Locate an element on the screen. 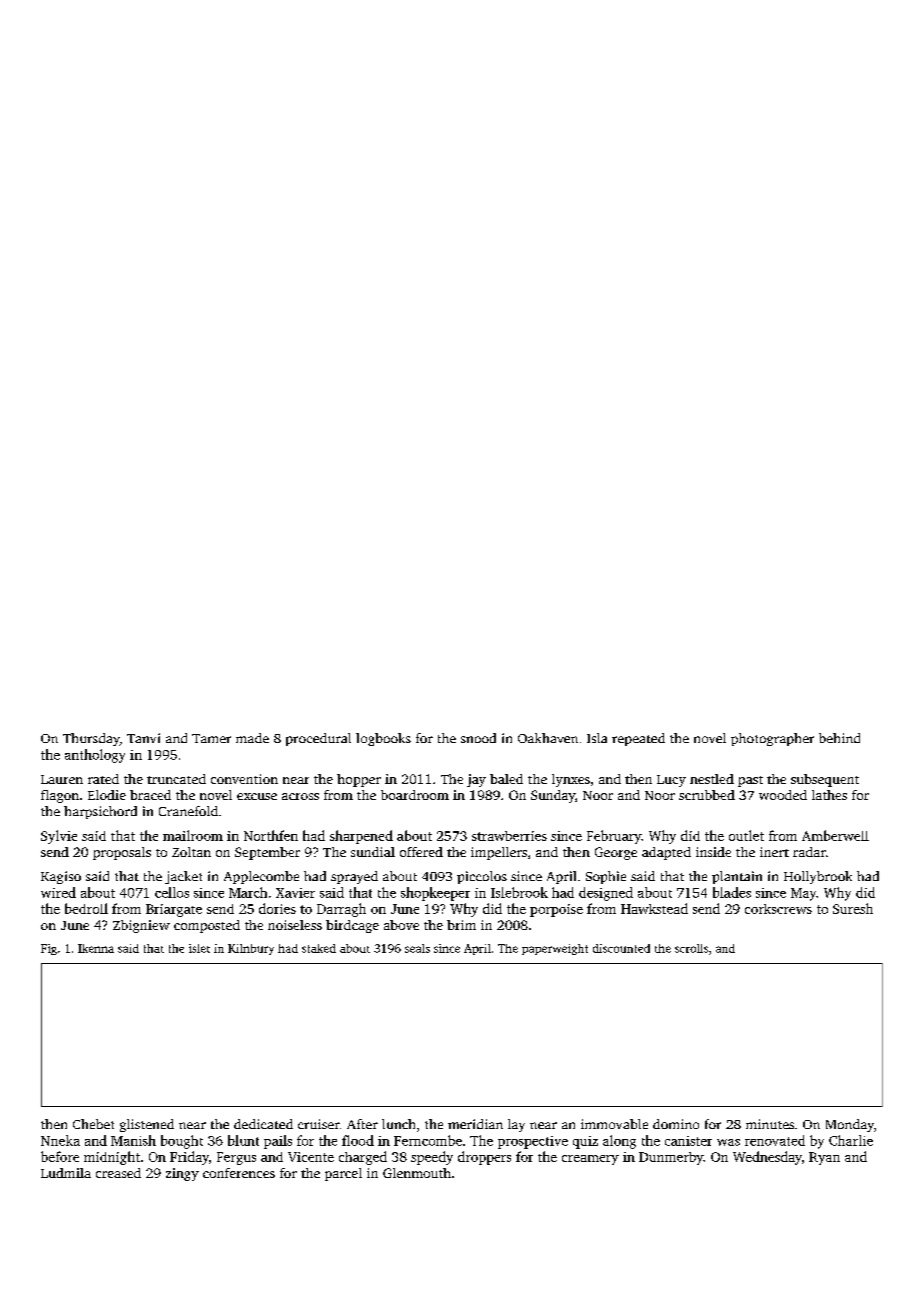 This screenshot has width=924, height=1308. Briargate is located at coordinates (174, 910).
